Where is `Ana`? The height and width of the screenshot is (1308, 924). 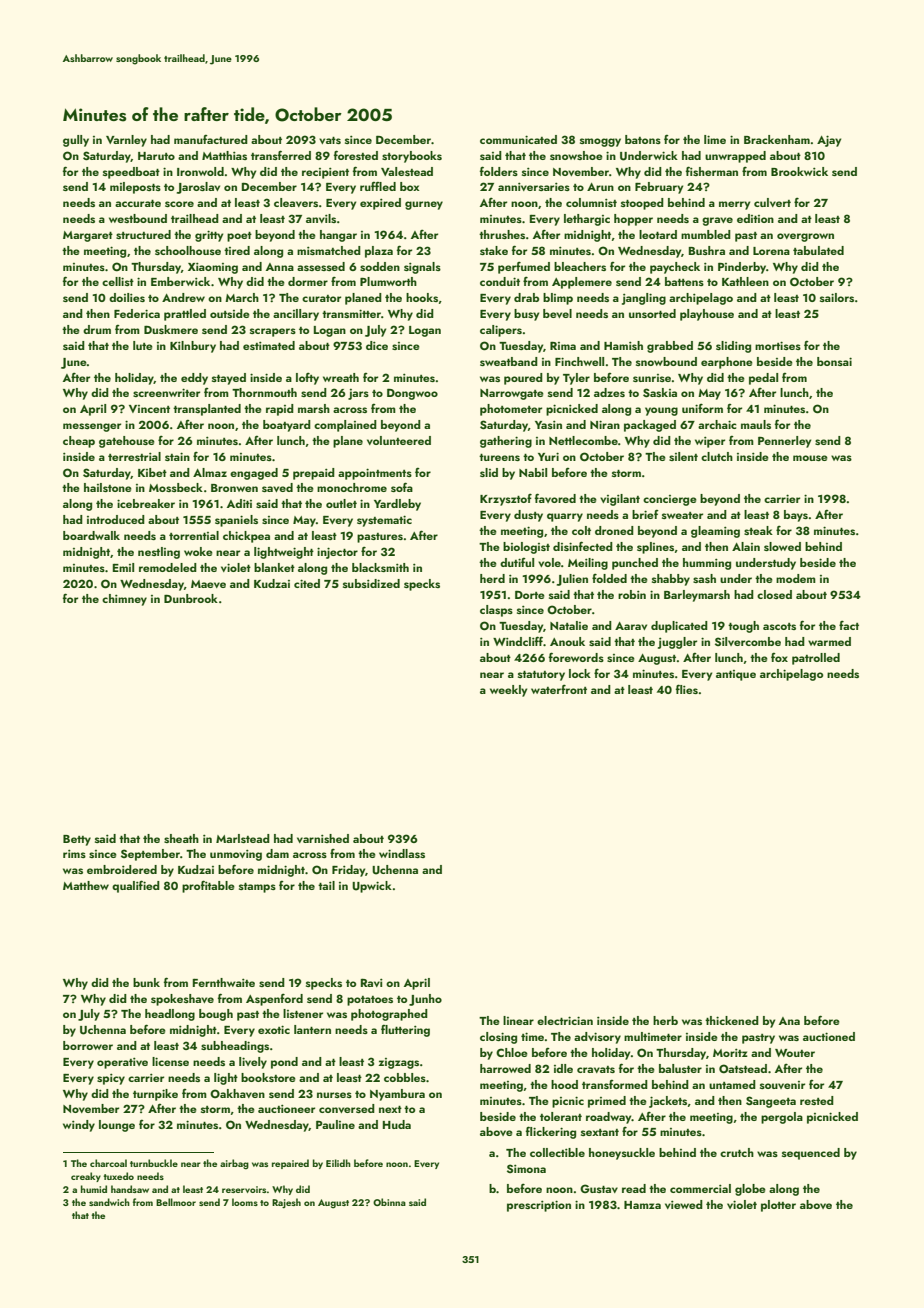
Ana is located at coordinates (789, 1021).
